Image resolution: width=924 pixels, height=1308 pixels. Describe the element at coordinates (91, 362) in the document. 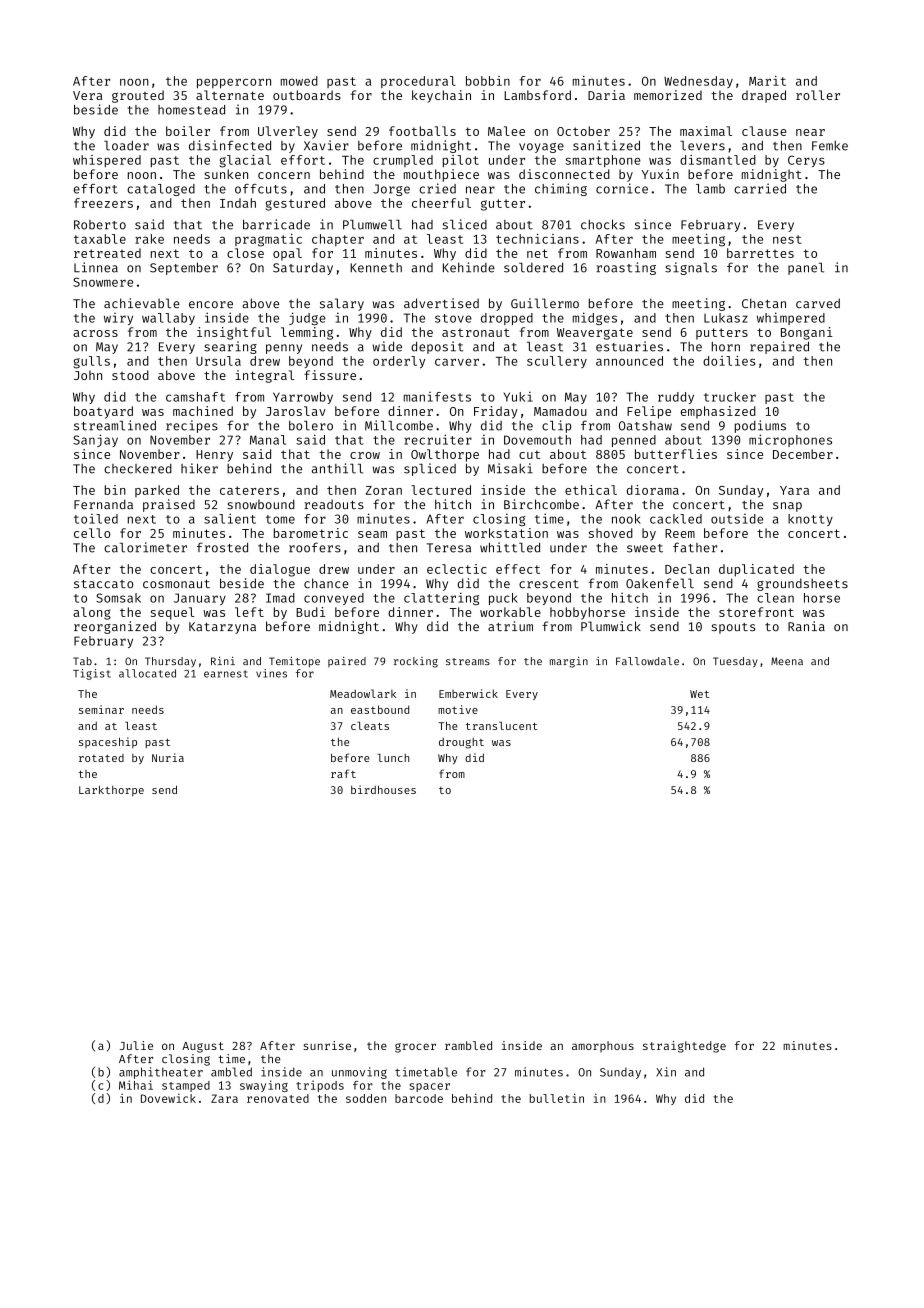

I see `gulls` at that location.
